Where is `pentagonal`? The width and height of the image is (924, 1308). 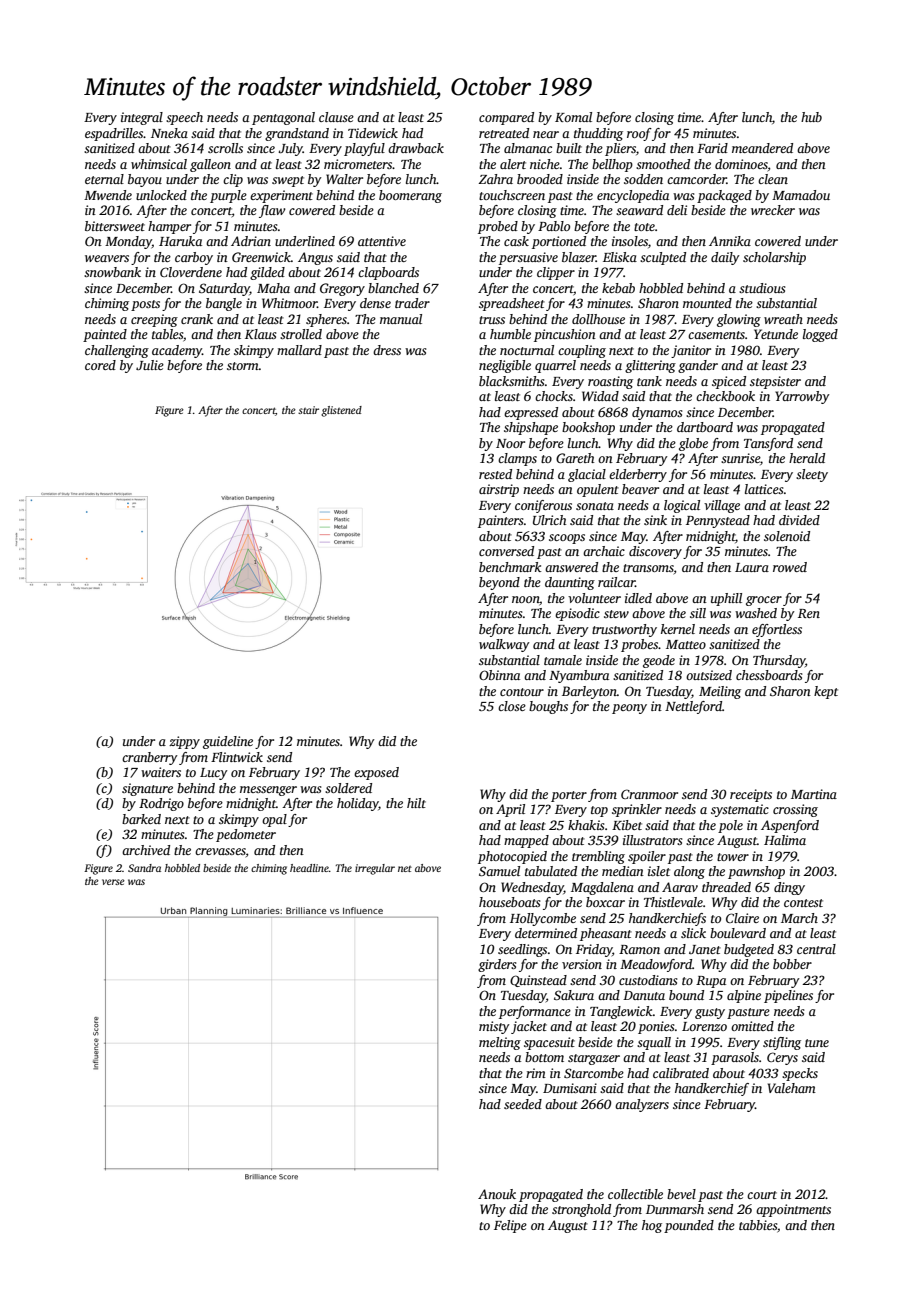
pentagonal is located at coordinates (283, 118).
